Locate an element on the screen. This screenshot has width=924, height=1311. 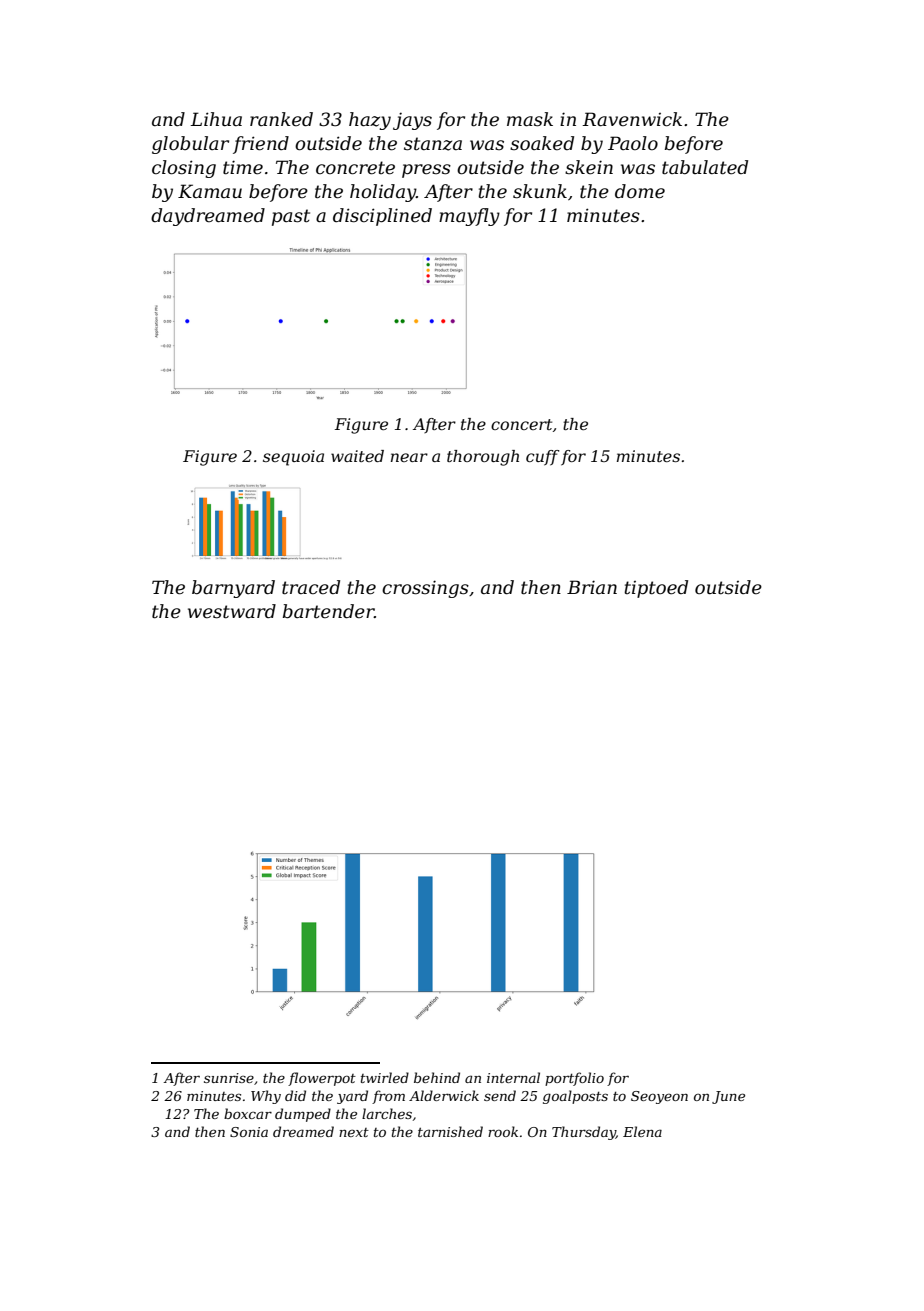
Elena is located at coordinates (642, 1131).
